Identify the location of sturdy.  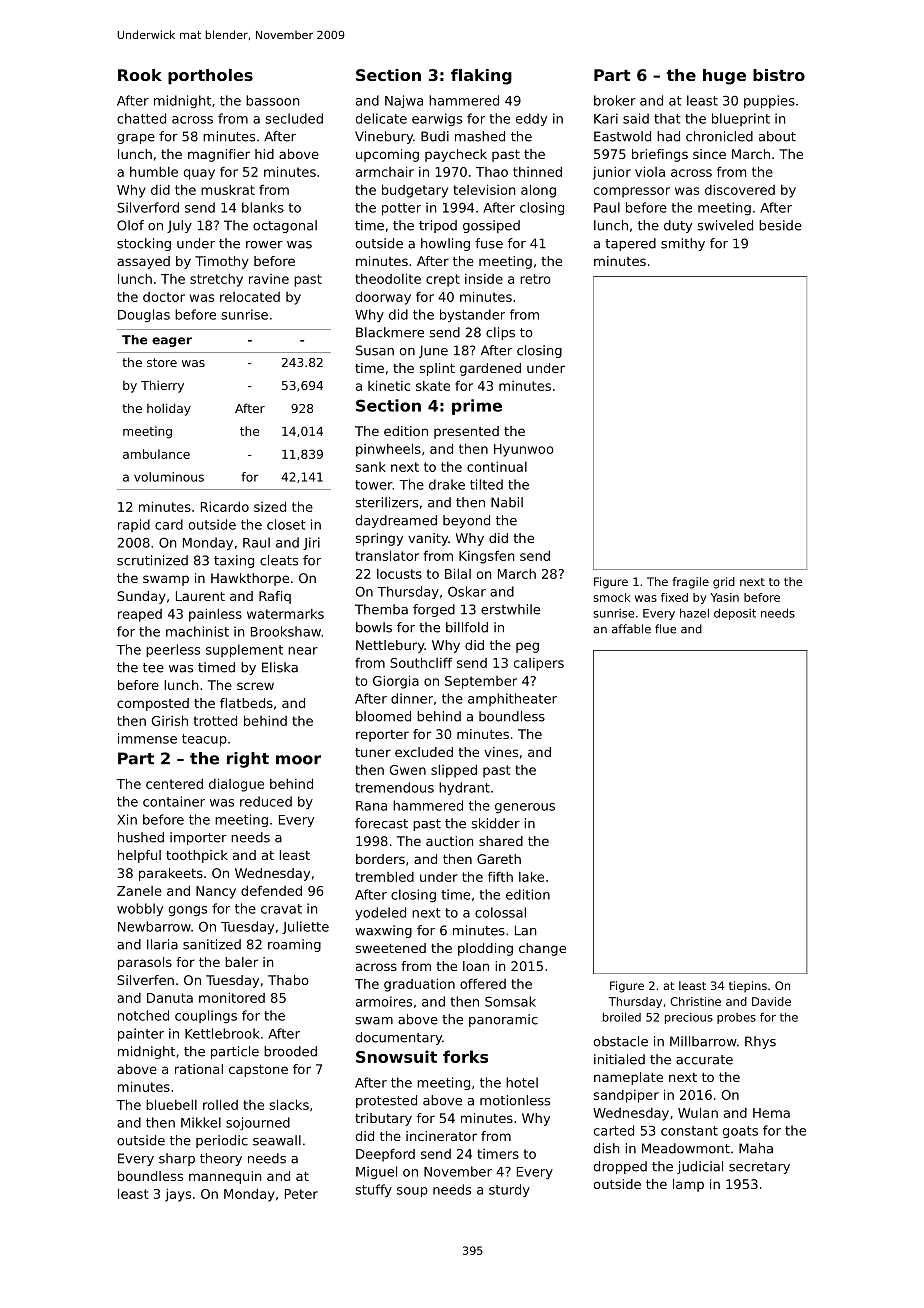
(509, 1190).
